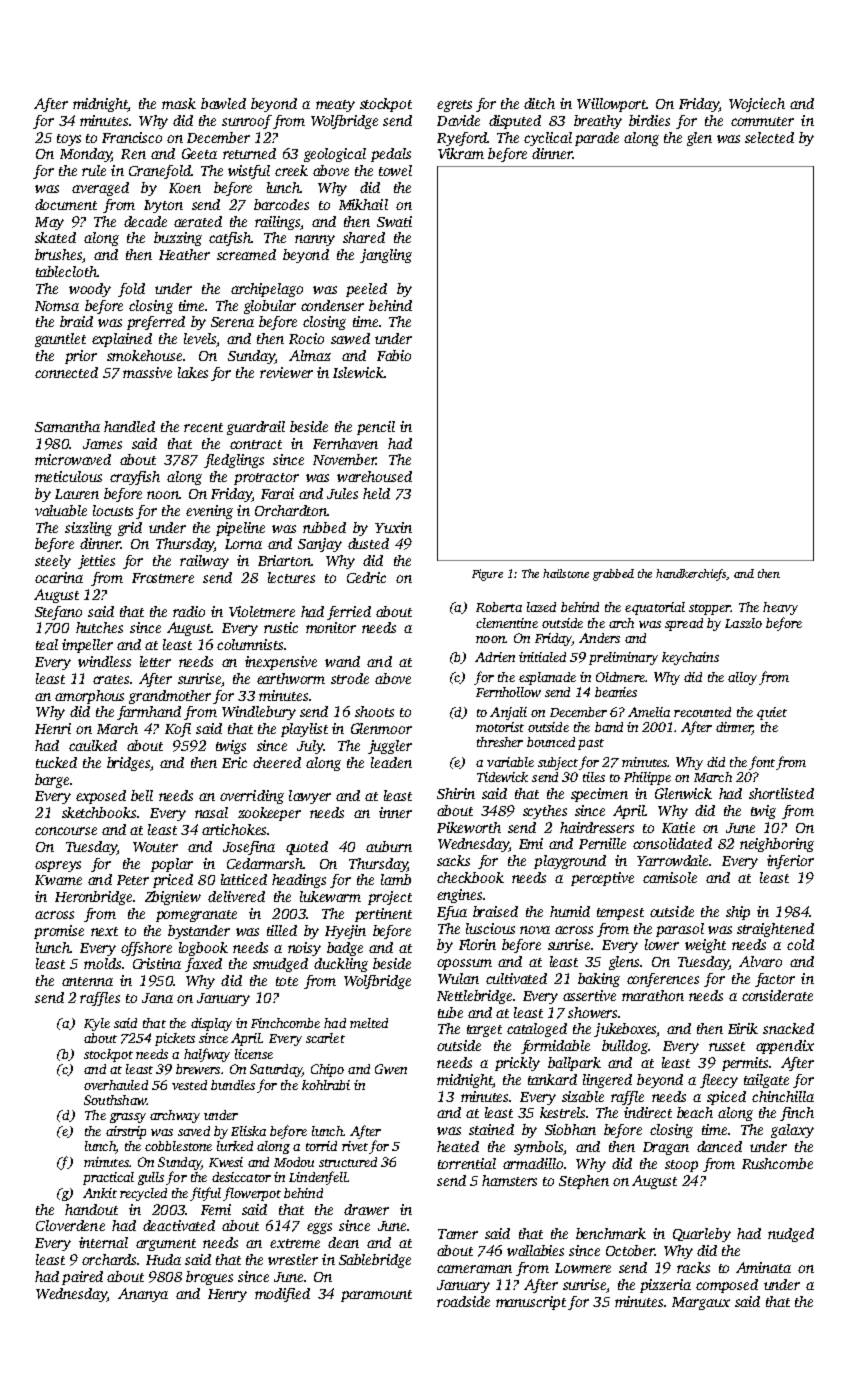 This screenshot has height=1400, width=849. What do you see at coordinates (780, 608) in the screenshot?
I see `heavy` at bounding box center [780, 608].
